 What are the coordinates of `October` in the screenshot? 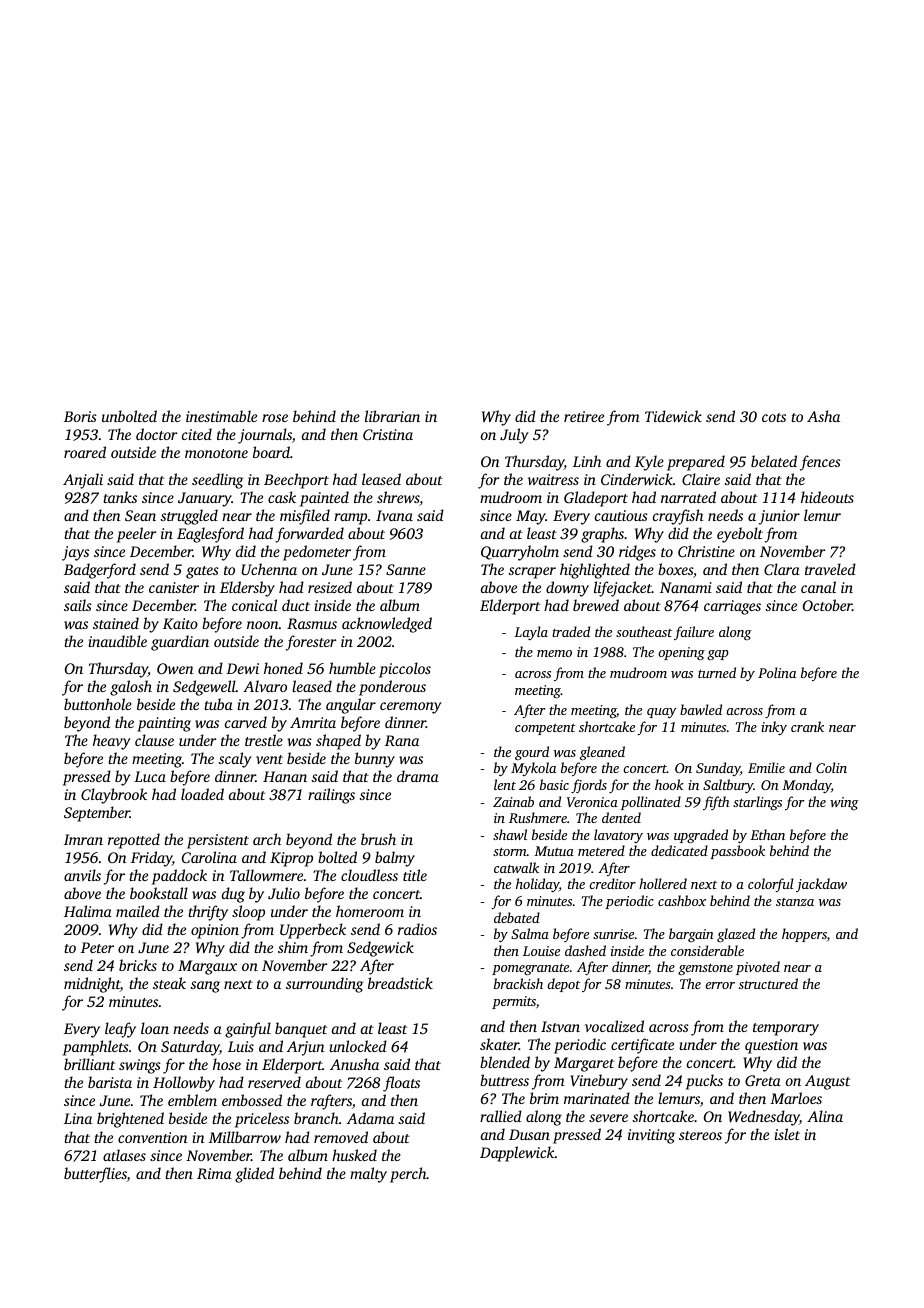 It's located at (827, 605).
